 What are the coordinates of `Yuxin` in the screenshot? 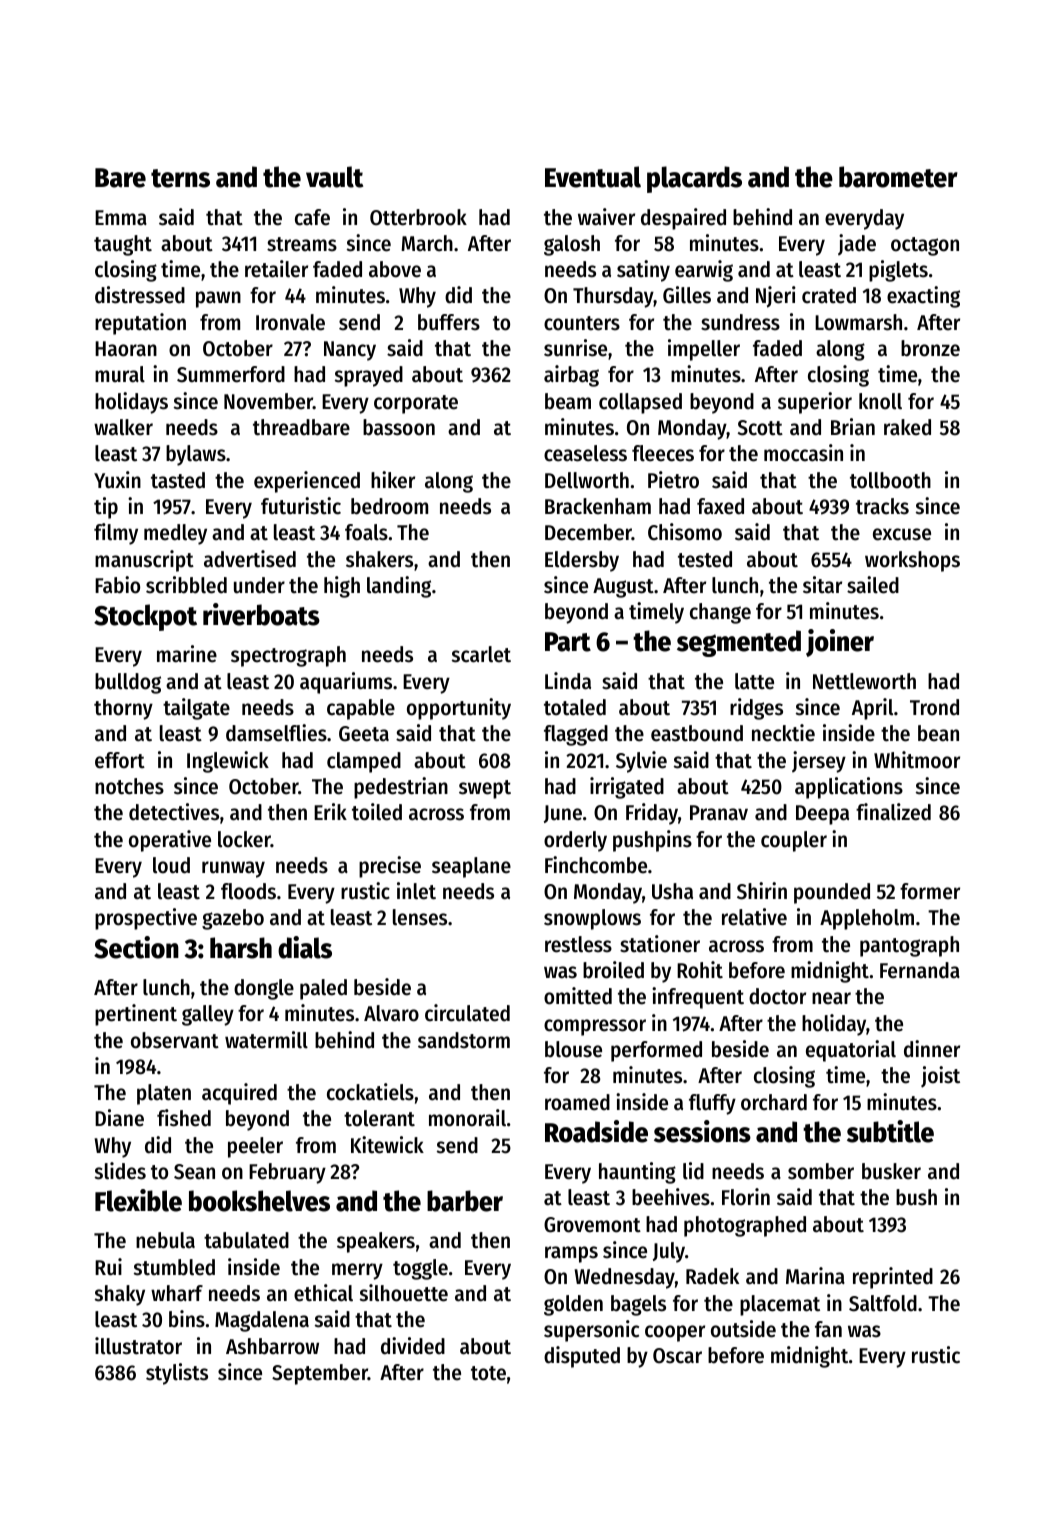 It's located at (117, 480).
